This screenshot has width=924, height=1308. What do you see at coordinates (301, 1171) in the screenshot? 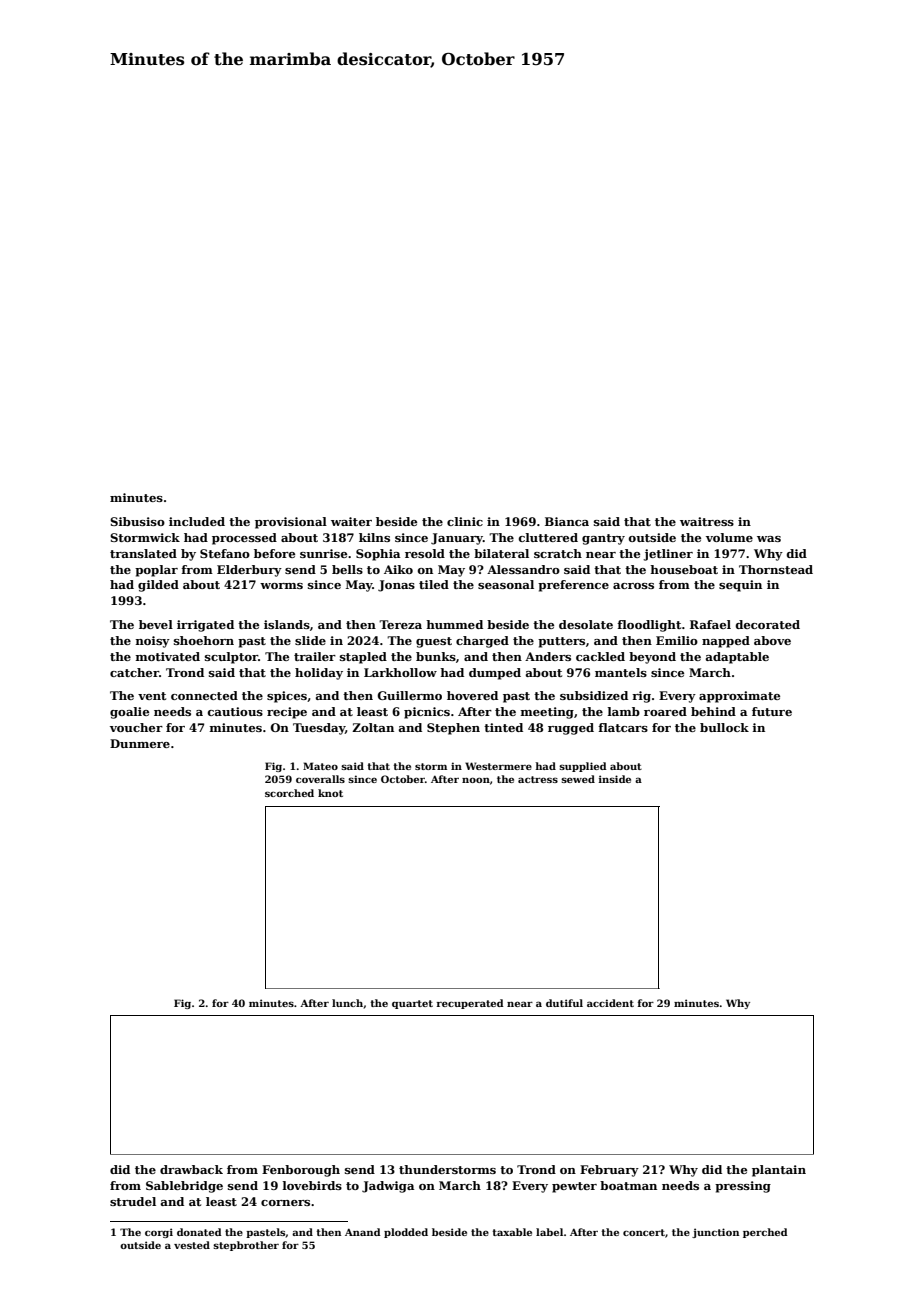
I see `Fenborough` at bounding box center [301, 1171].
